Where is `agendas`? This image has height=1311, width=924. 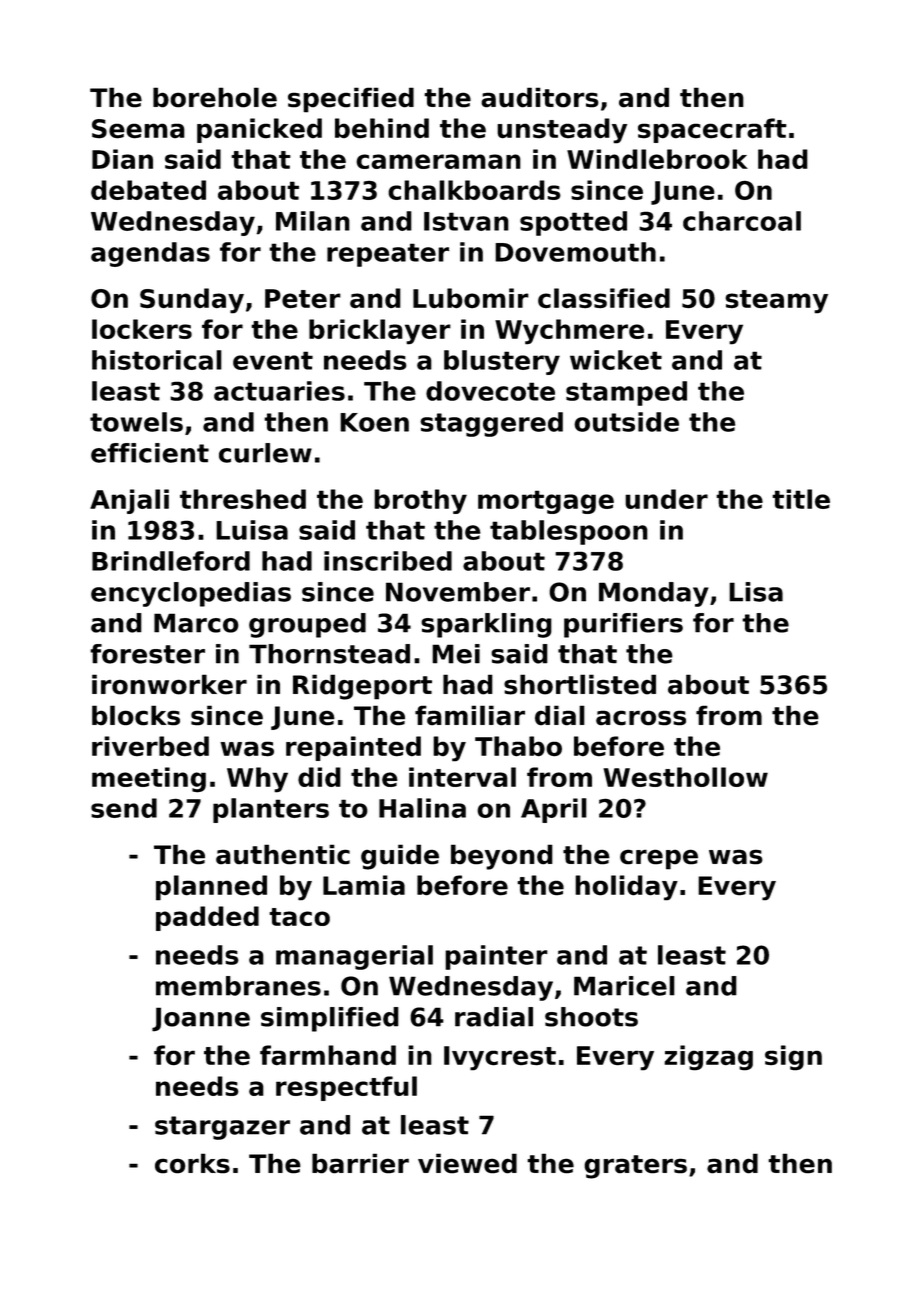 agendas is located at coordinates (150, 254).
